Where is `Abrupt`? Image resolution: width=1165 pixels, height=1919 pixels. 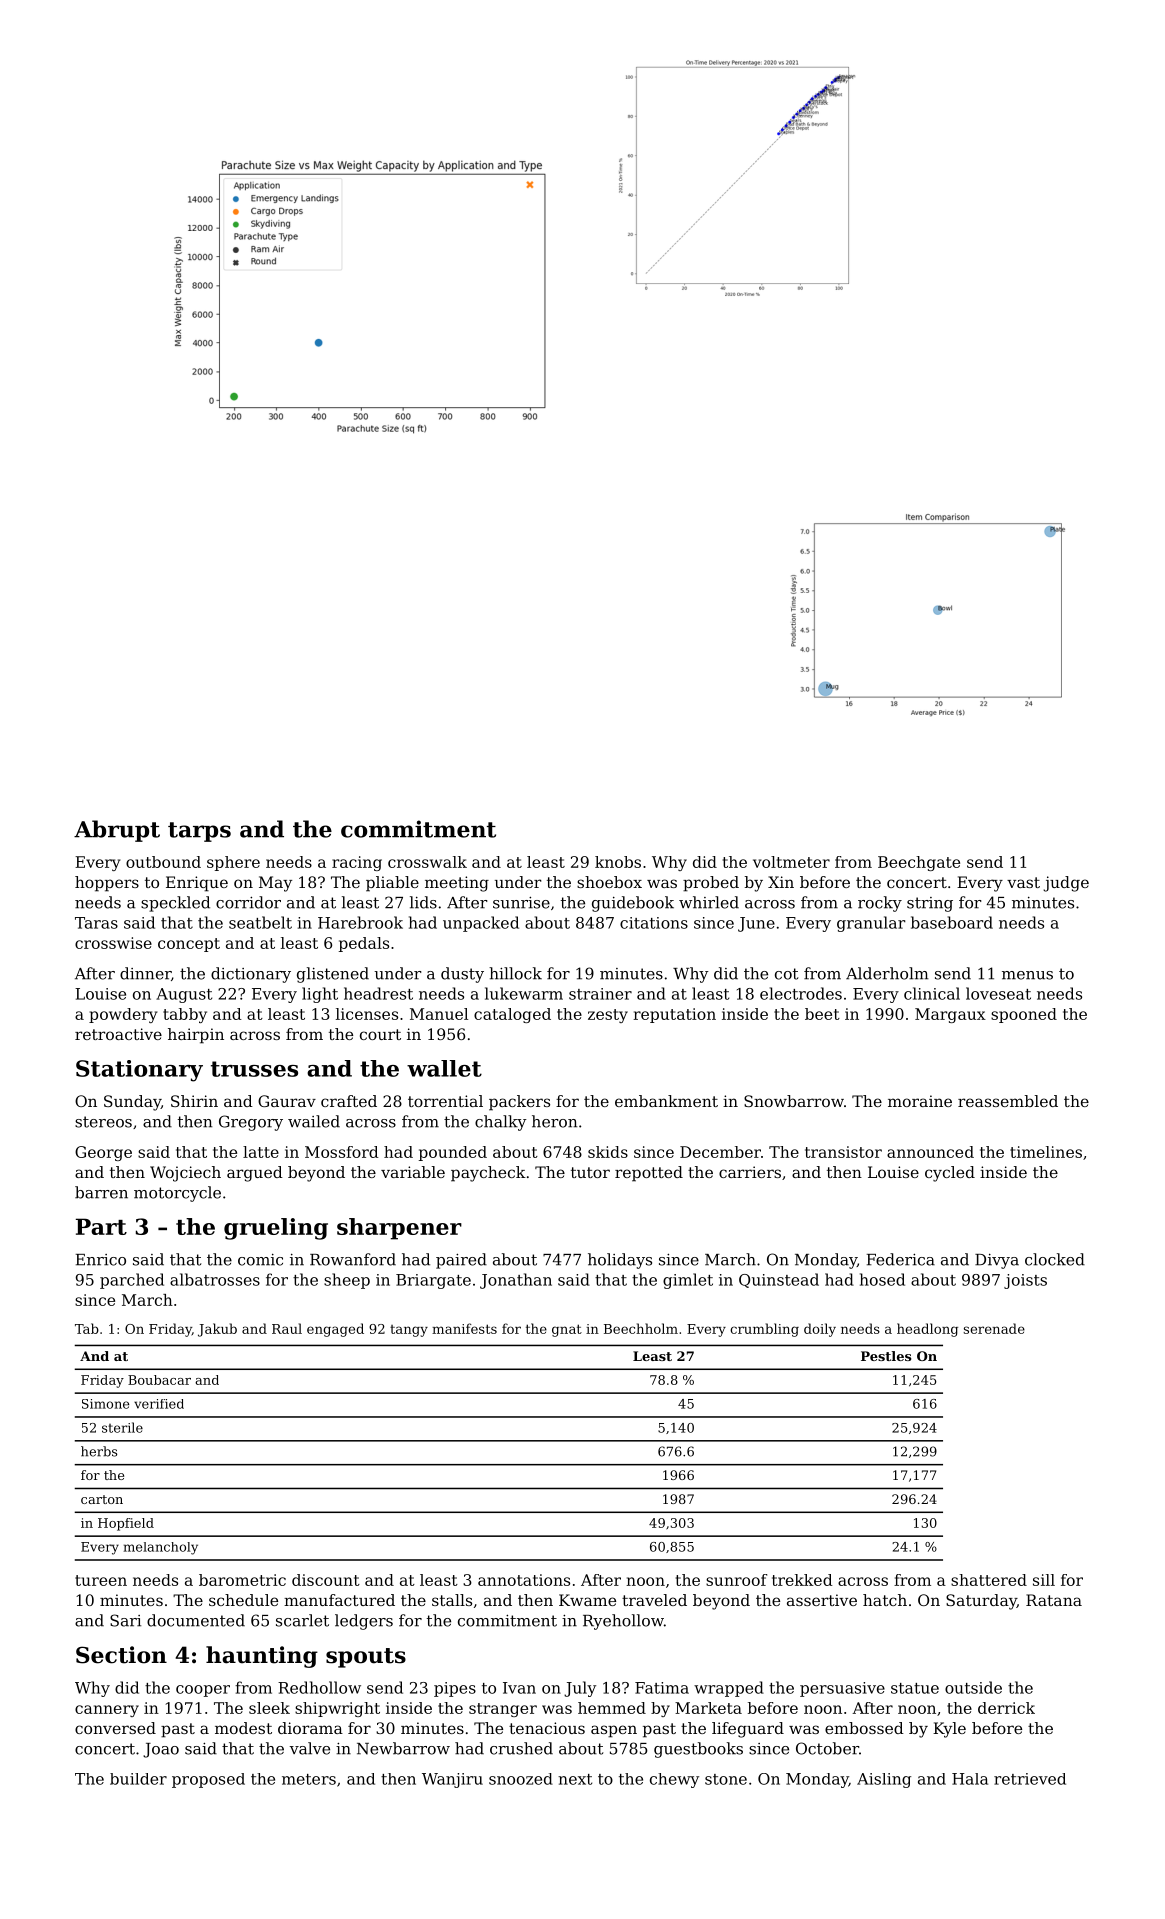 Abrupt is located at coordinates (117, 831).
